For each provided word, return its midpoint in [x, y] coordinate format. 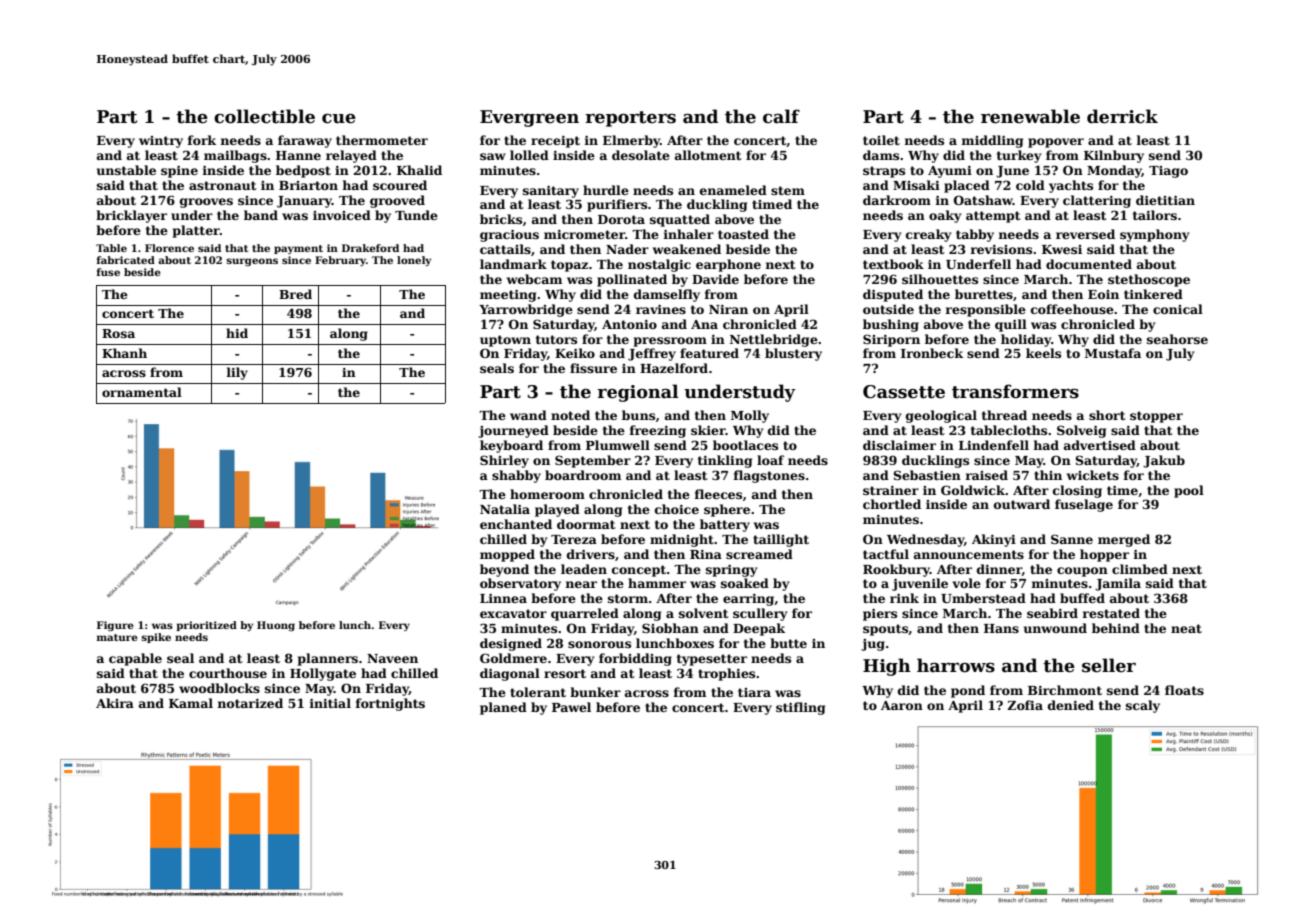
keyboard [511, 446]
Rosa [118, 333]
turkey [1019, 156]
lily [237, 373]
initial [330, 703]
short [1107, 415]
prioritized [206, 626]
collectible [264, 116]
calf [781, 116]
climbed [1140, 569]
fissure [593, 368]
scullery [760, 614]
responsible [985, 310]
